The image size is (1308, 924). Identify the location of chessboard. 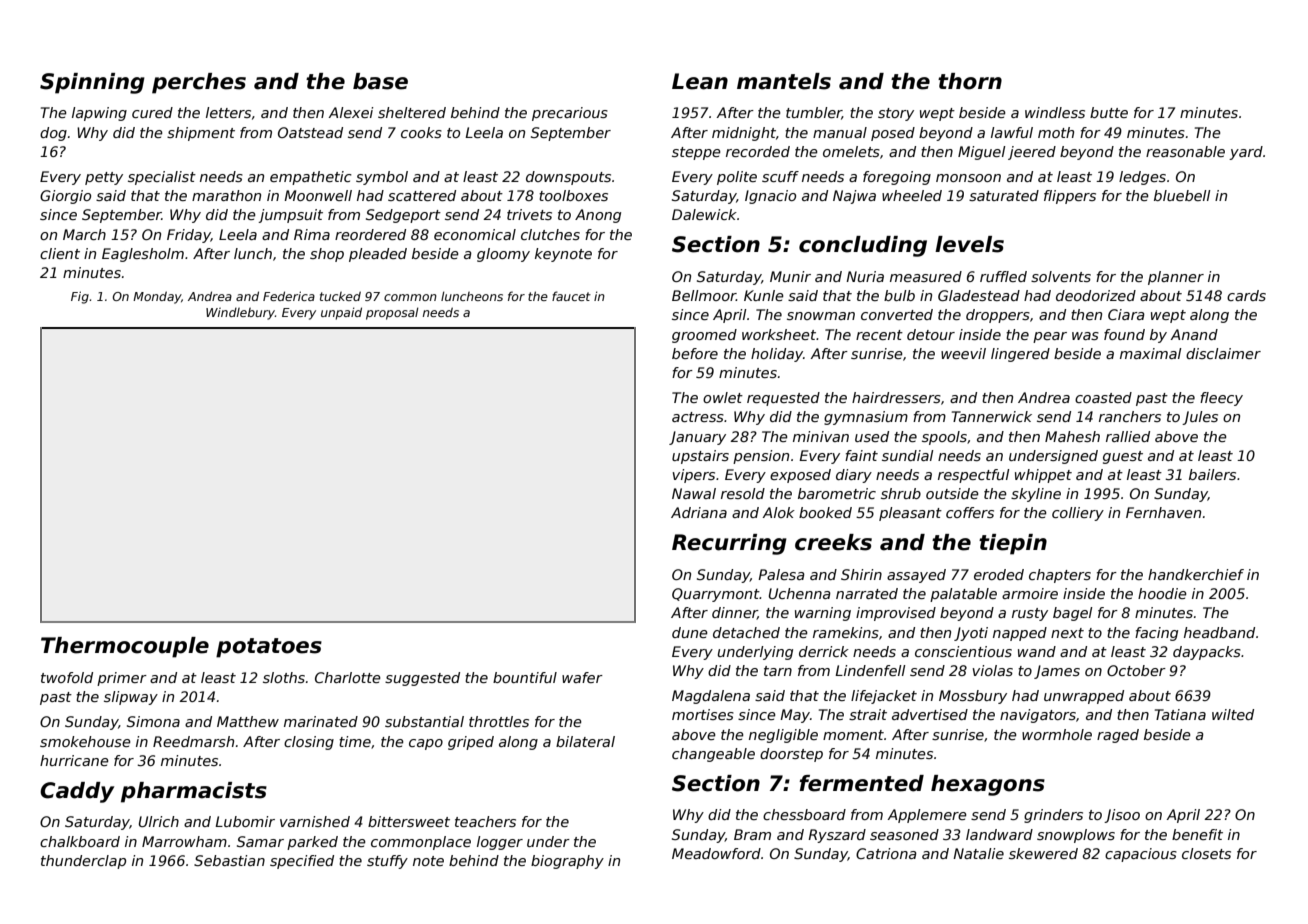
(804, 814).
